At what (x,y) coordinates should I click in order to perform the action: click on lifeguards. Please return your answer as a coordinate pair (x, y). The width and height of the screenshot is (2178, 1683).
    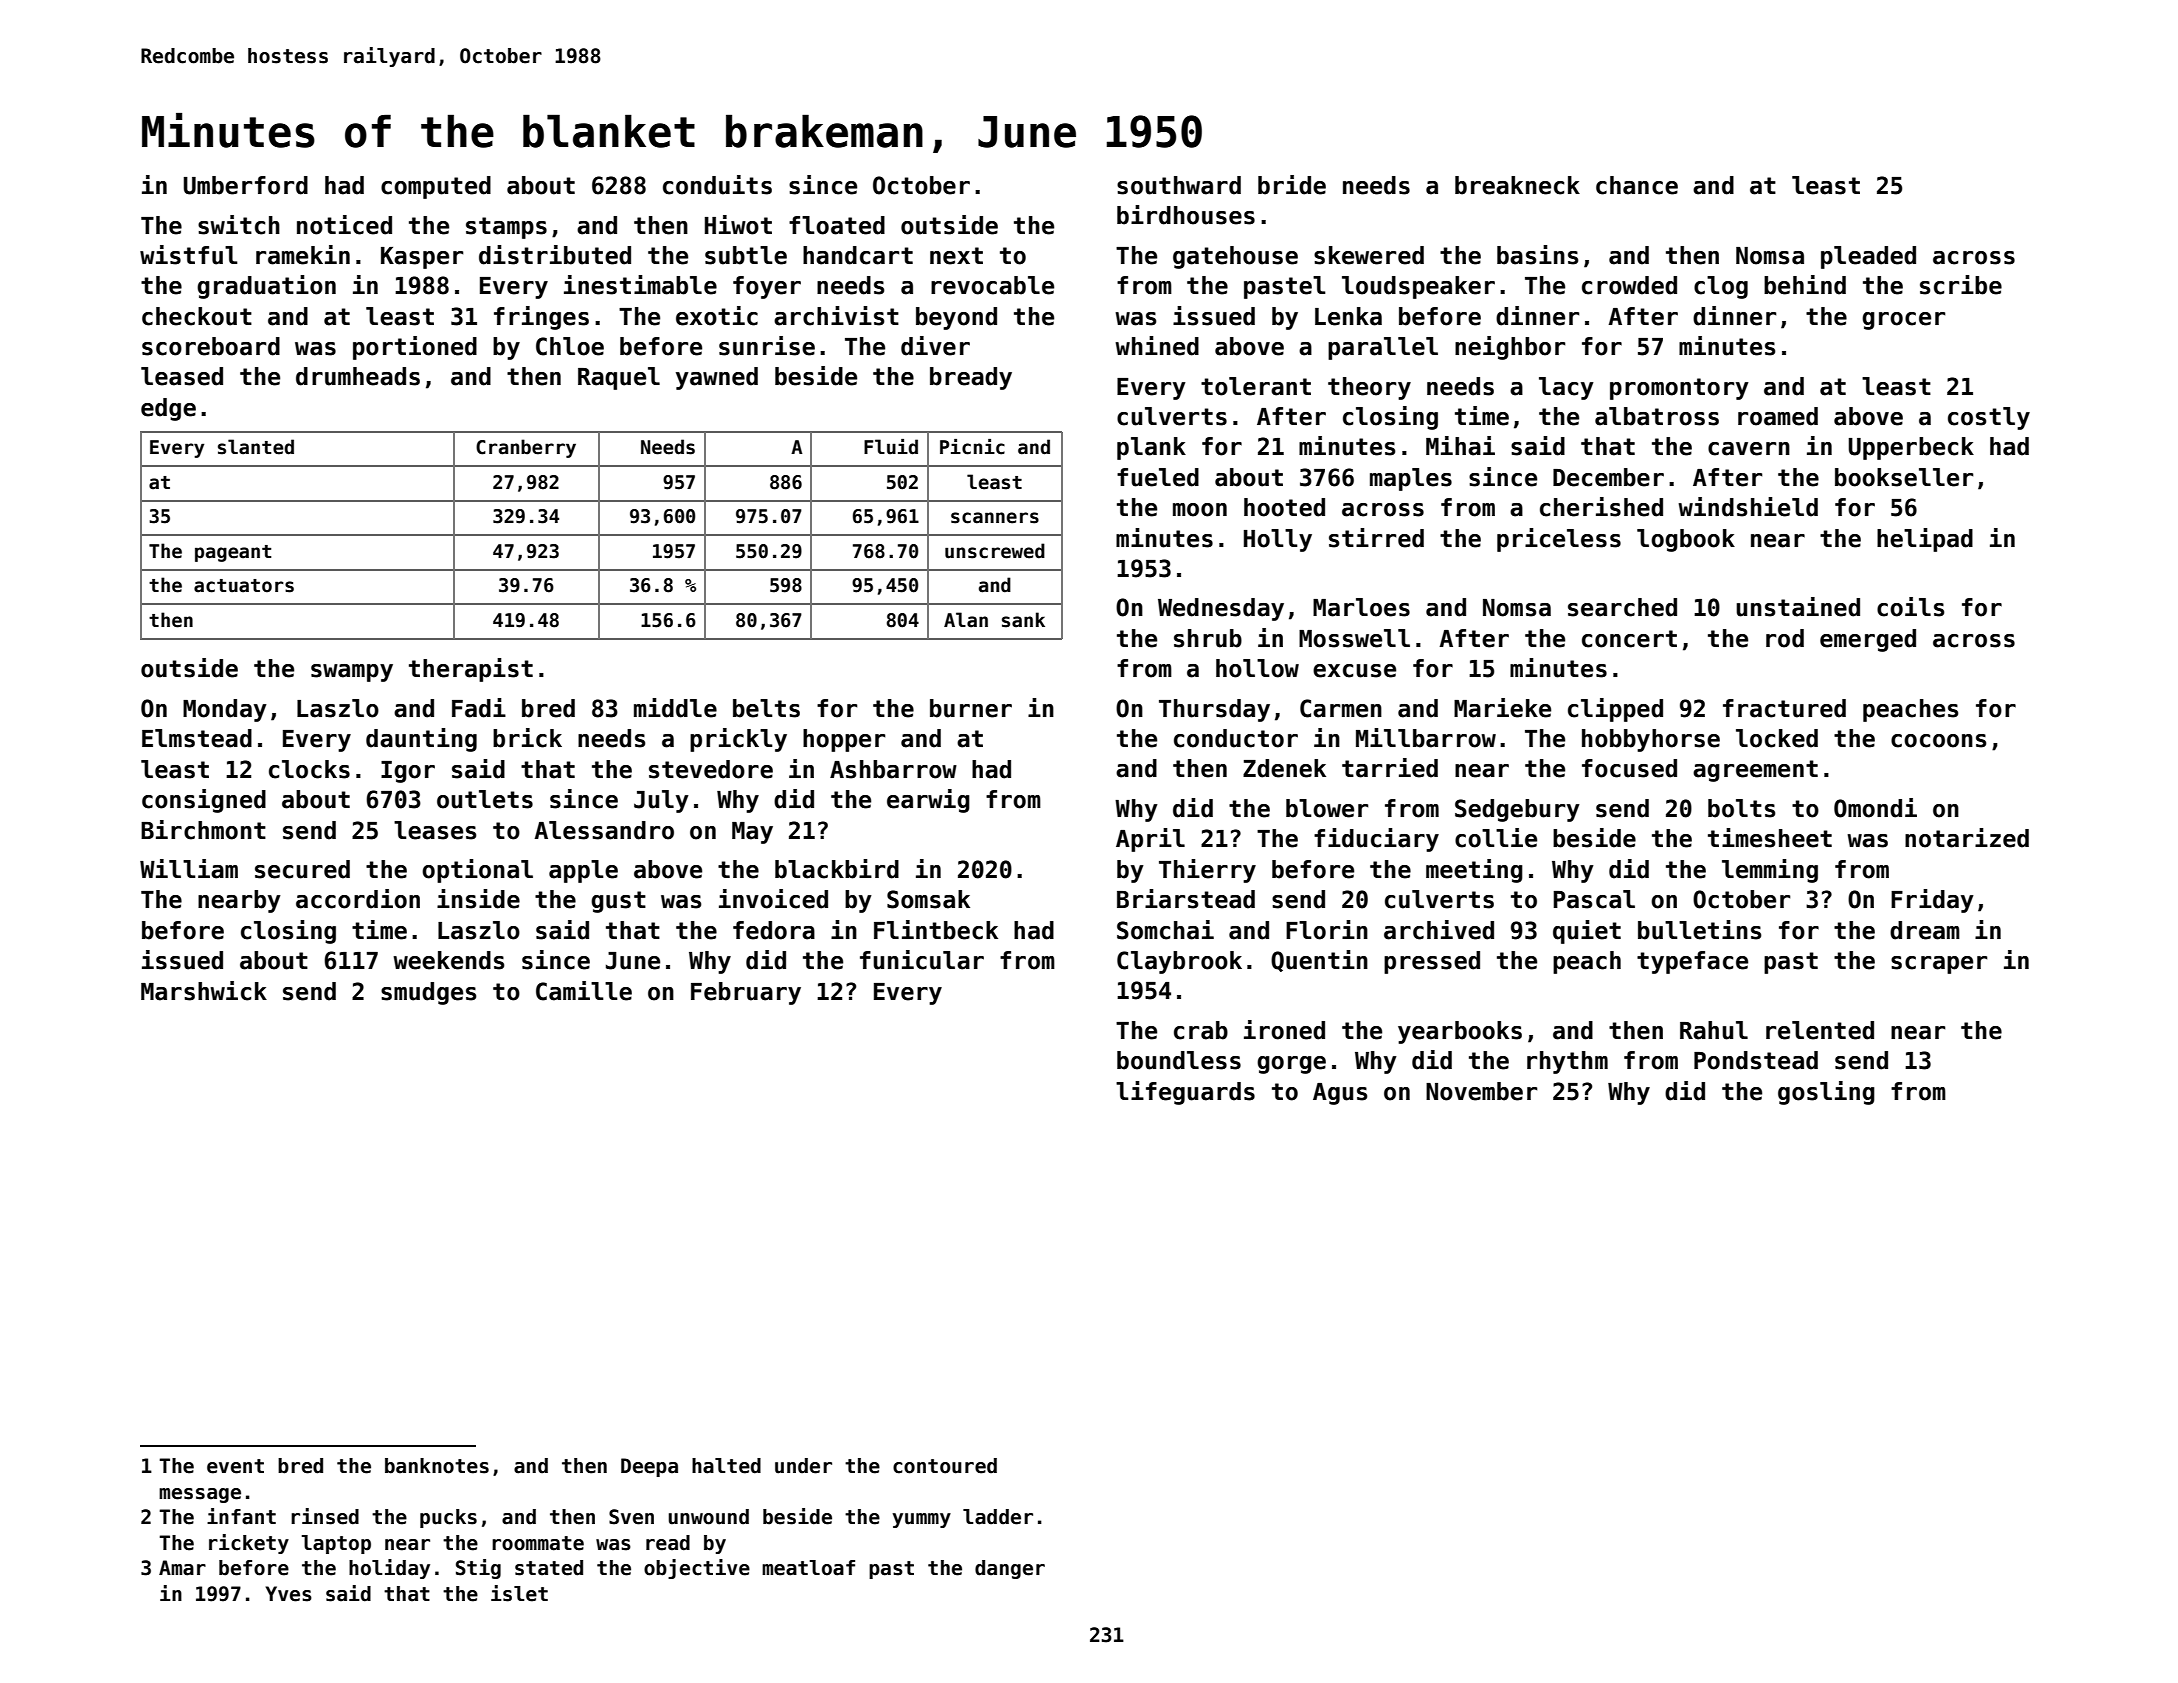
    Looking at the image, I should click on (1185, 1093).
